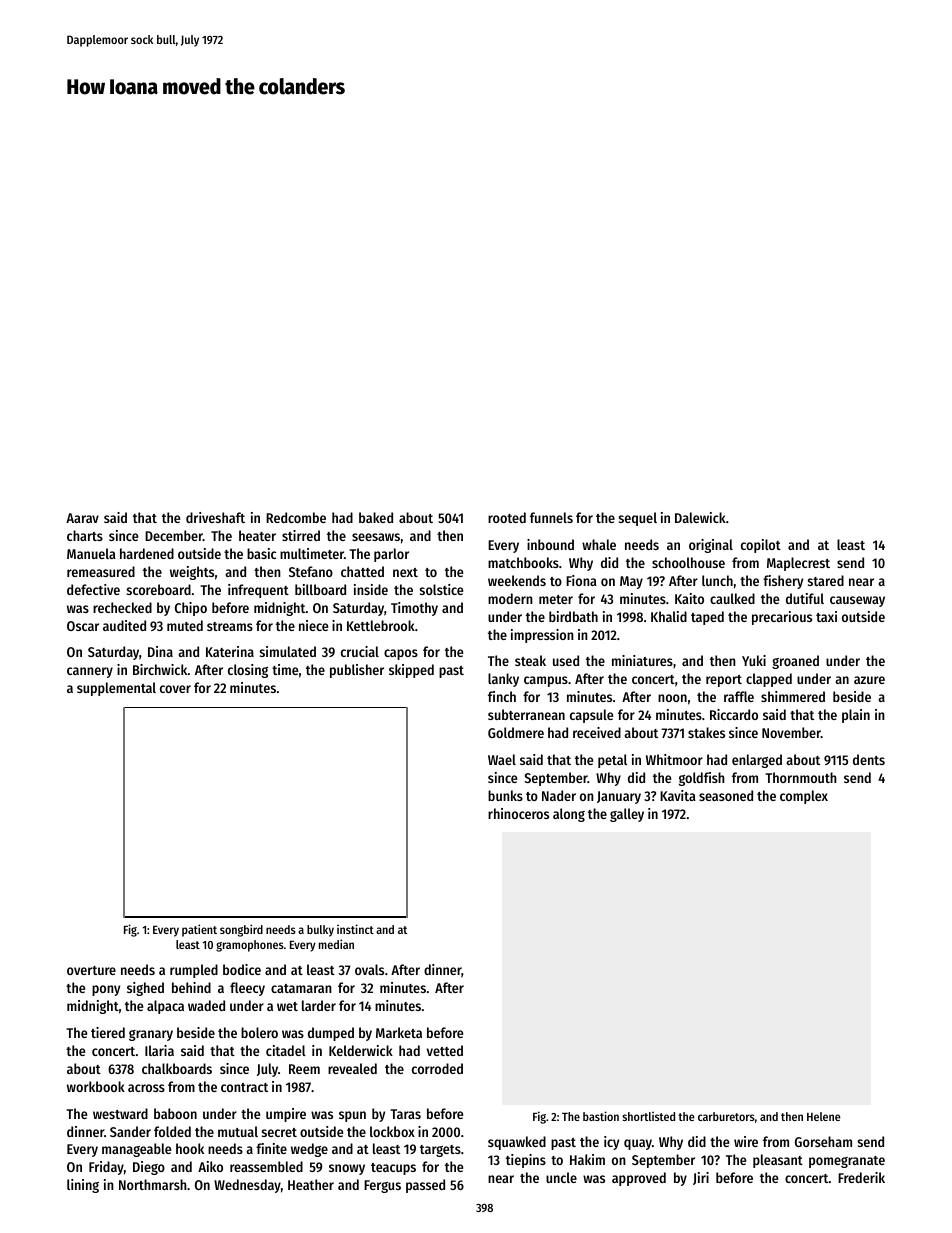 The height and width of the screenshot is (1233, 952). Describe the element at coordinates (93, 589) in the screenshot. I see `defective` at that location.
